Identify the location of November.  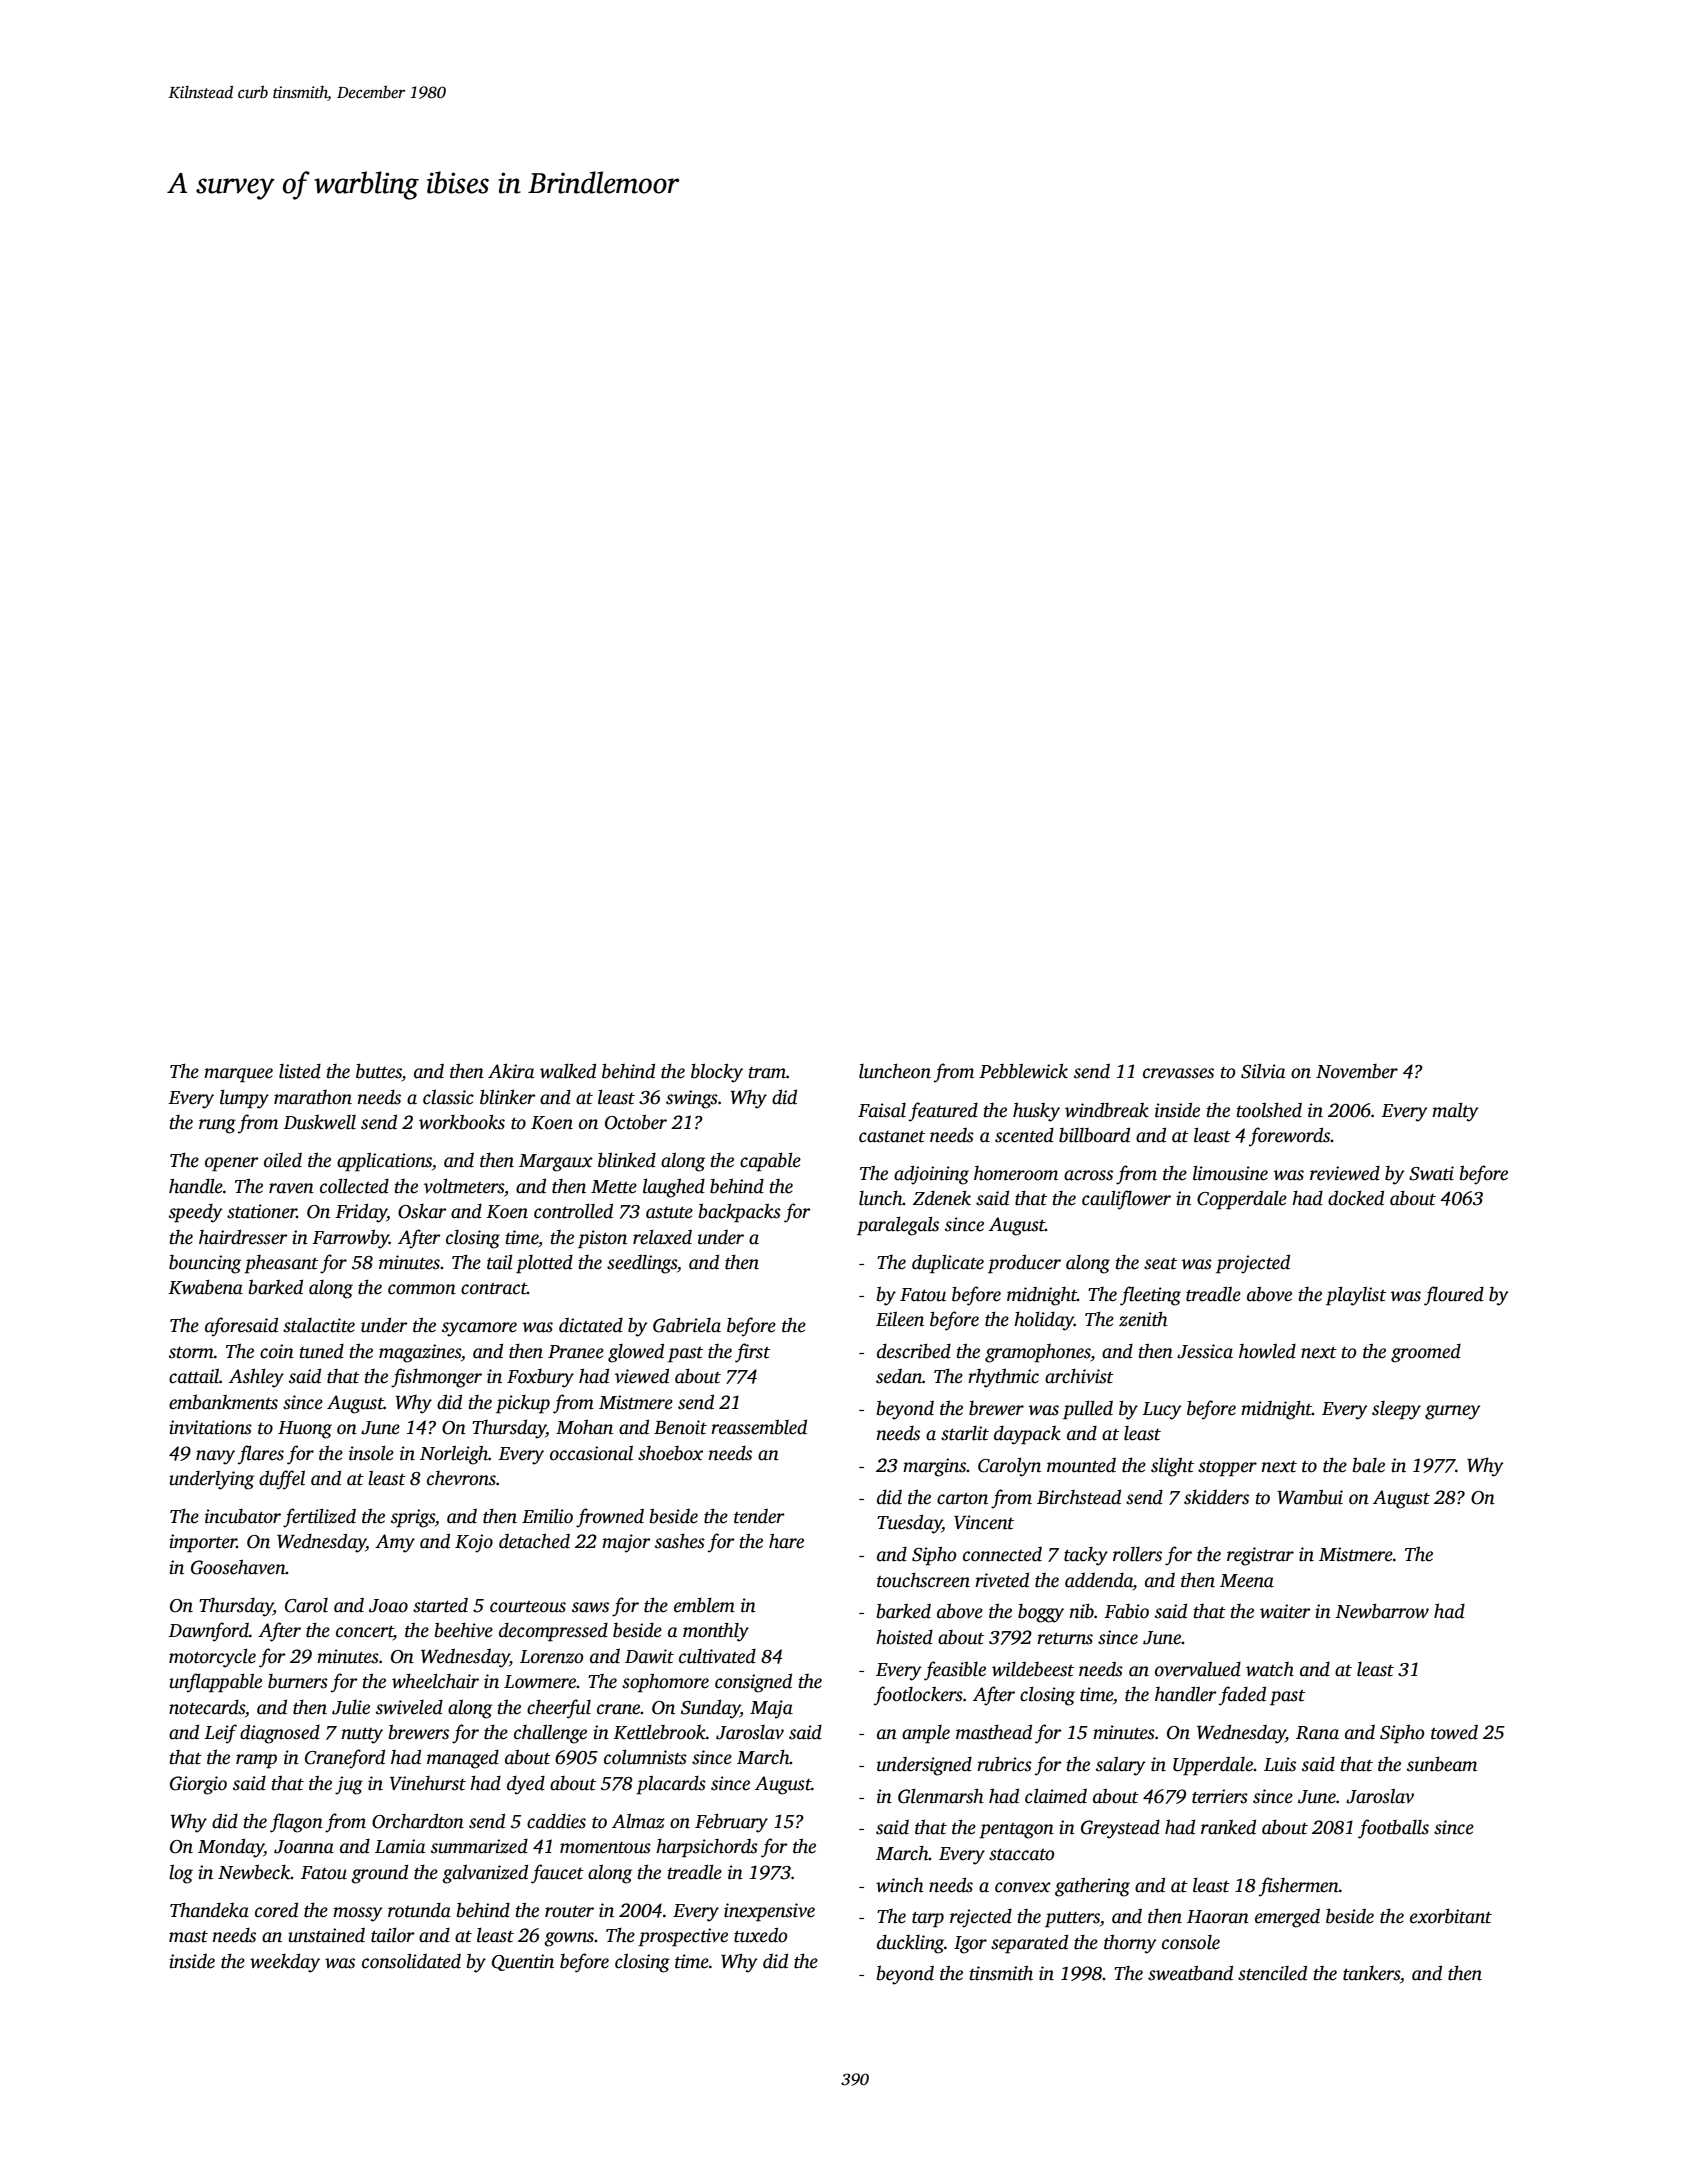
(1357, 1071).
